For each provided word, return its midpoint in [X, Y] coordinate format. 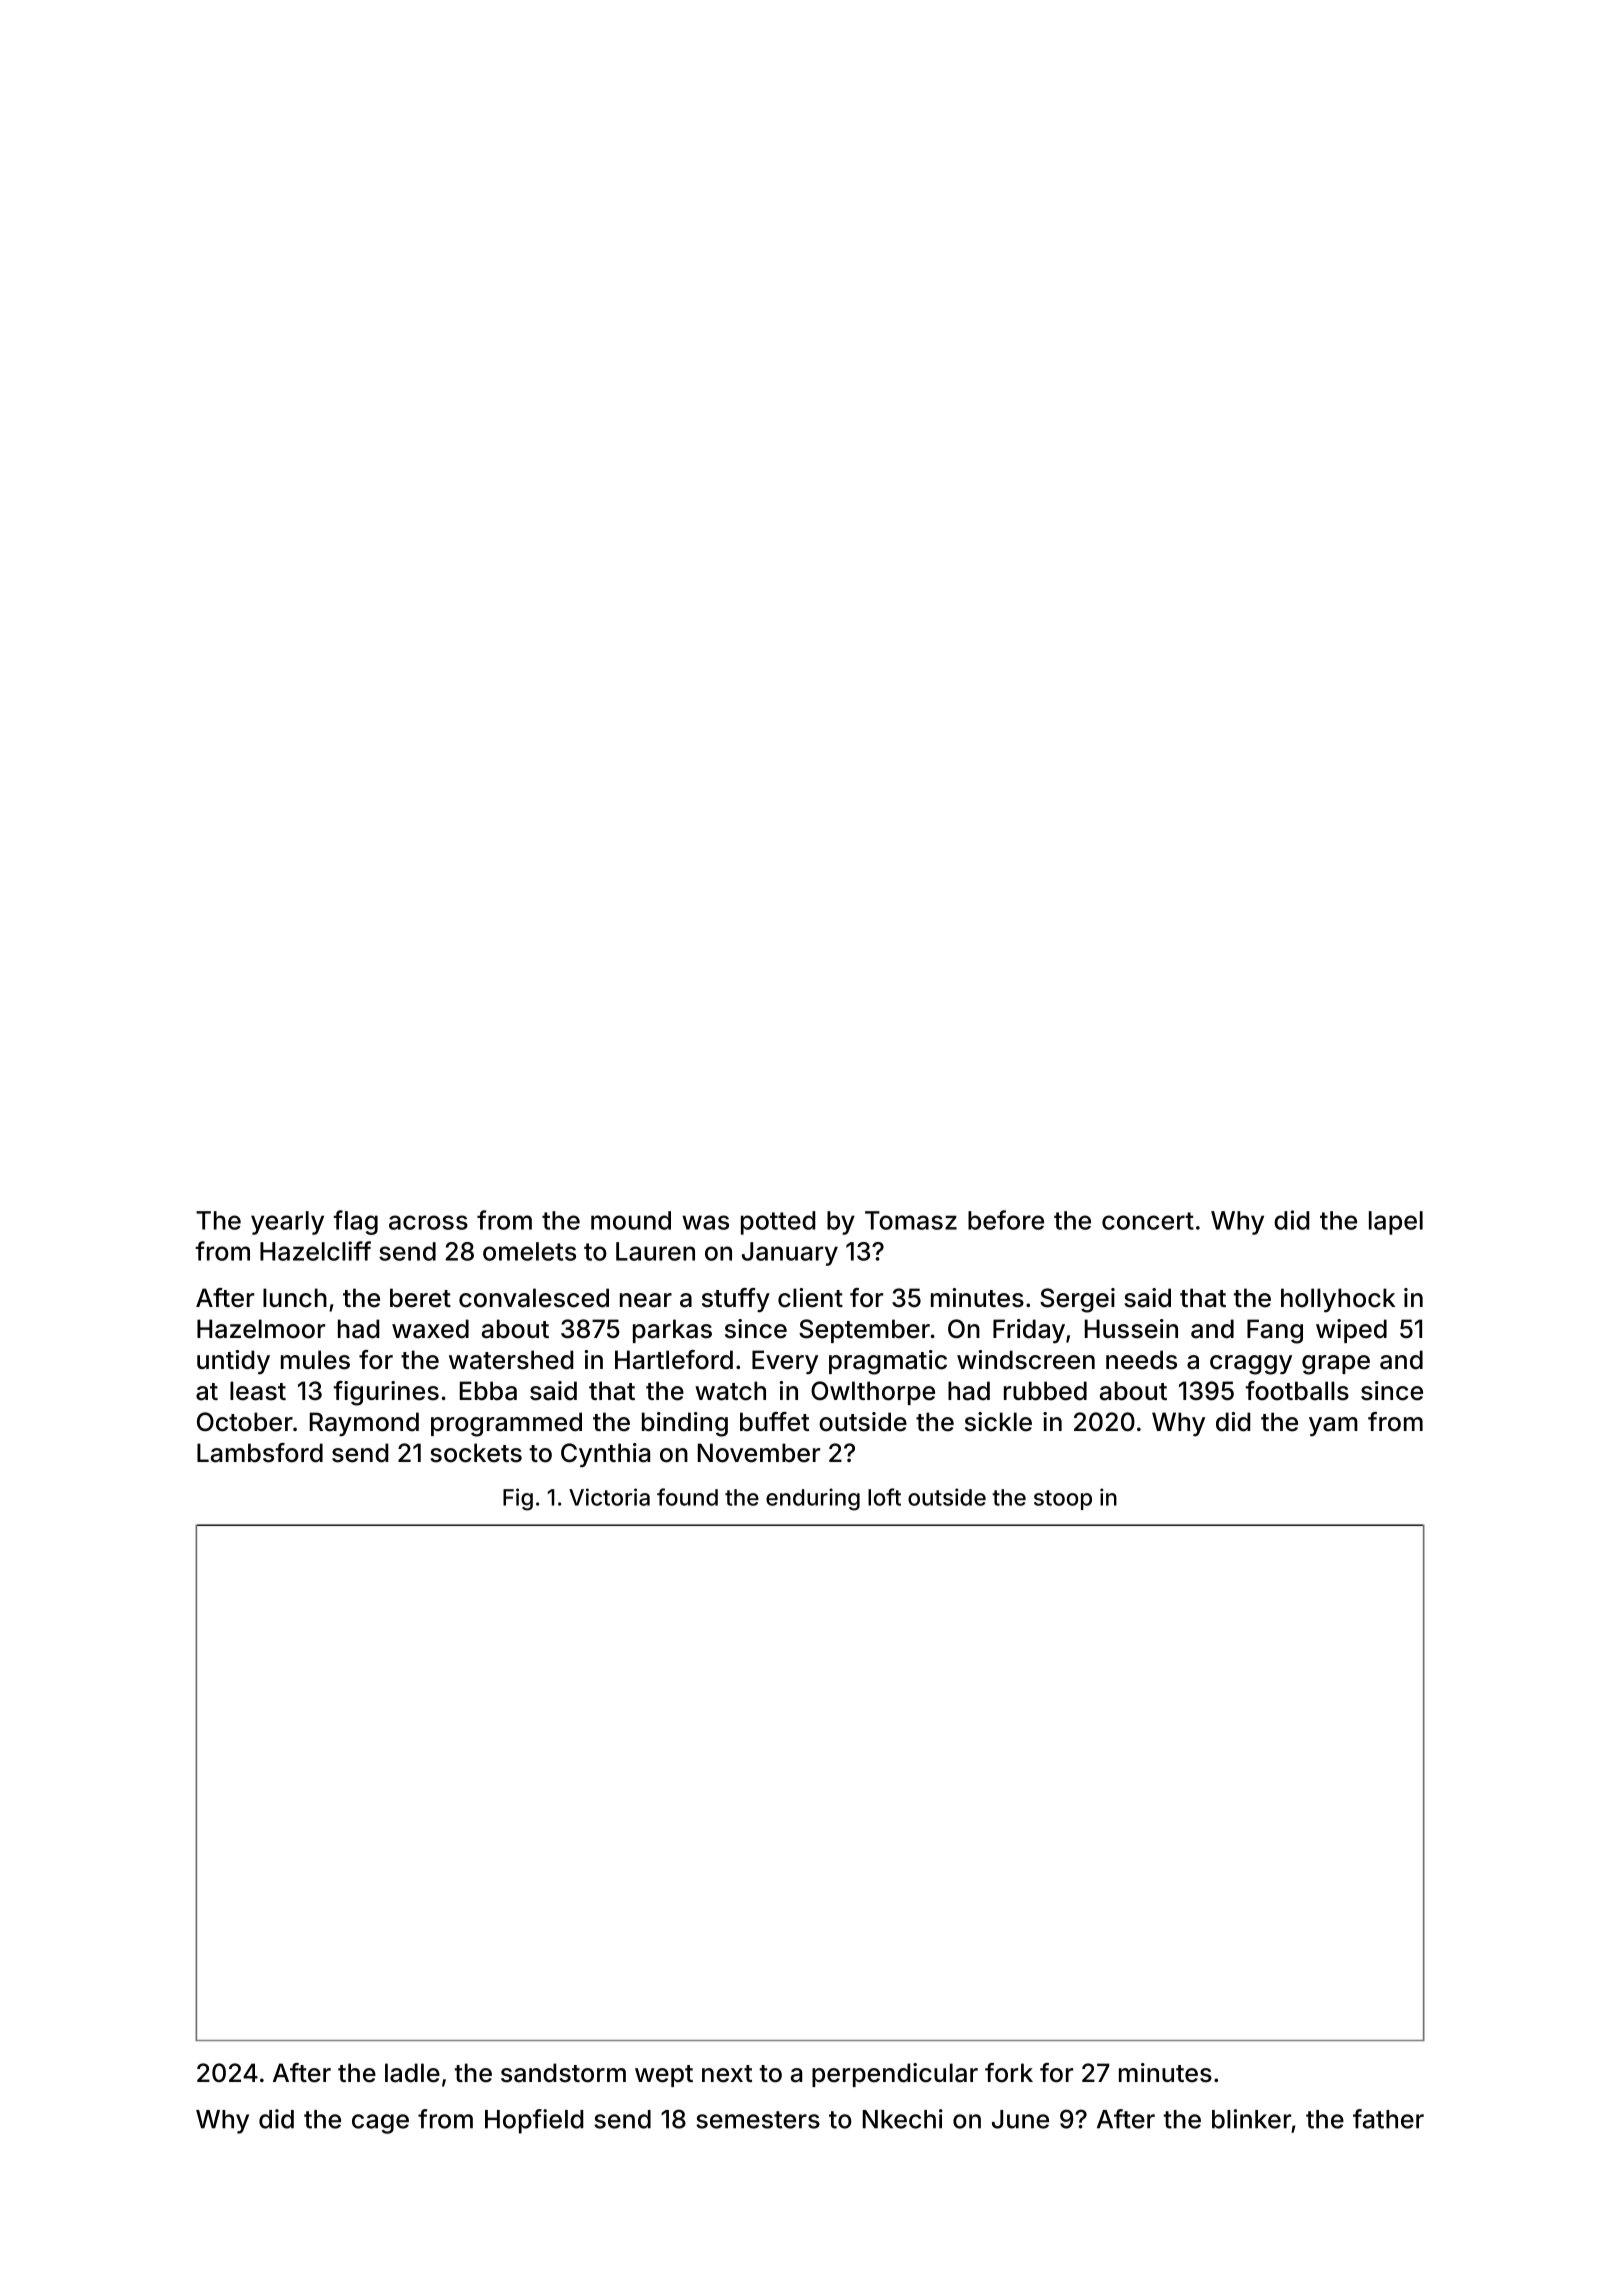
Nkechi [903, 2119]
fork [1009, 2073]
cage [380, 2124]
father [1388, 2119]
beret [420, 1298]
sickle [998, 1422]
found [687, 1497]
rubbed [1045, 1391]
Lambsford [260, 1453]
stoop [1063, 1500]
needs [1141, 1360]
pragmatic [888, 1362]
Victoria [609, 1497]
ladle [412, 2073]
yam [1333, 1426]
